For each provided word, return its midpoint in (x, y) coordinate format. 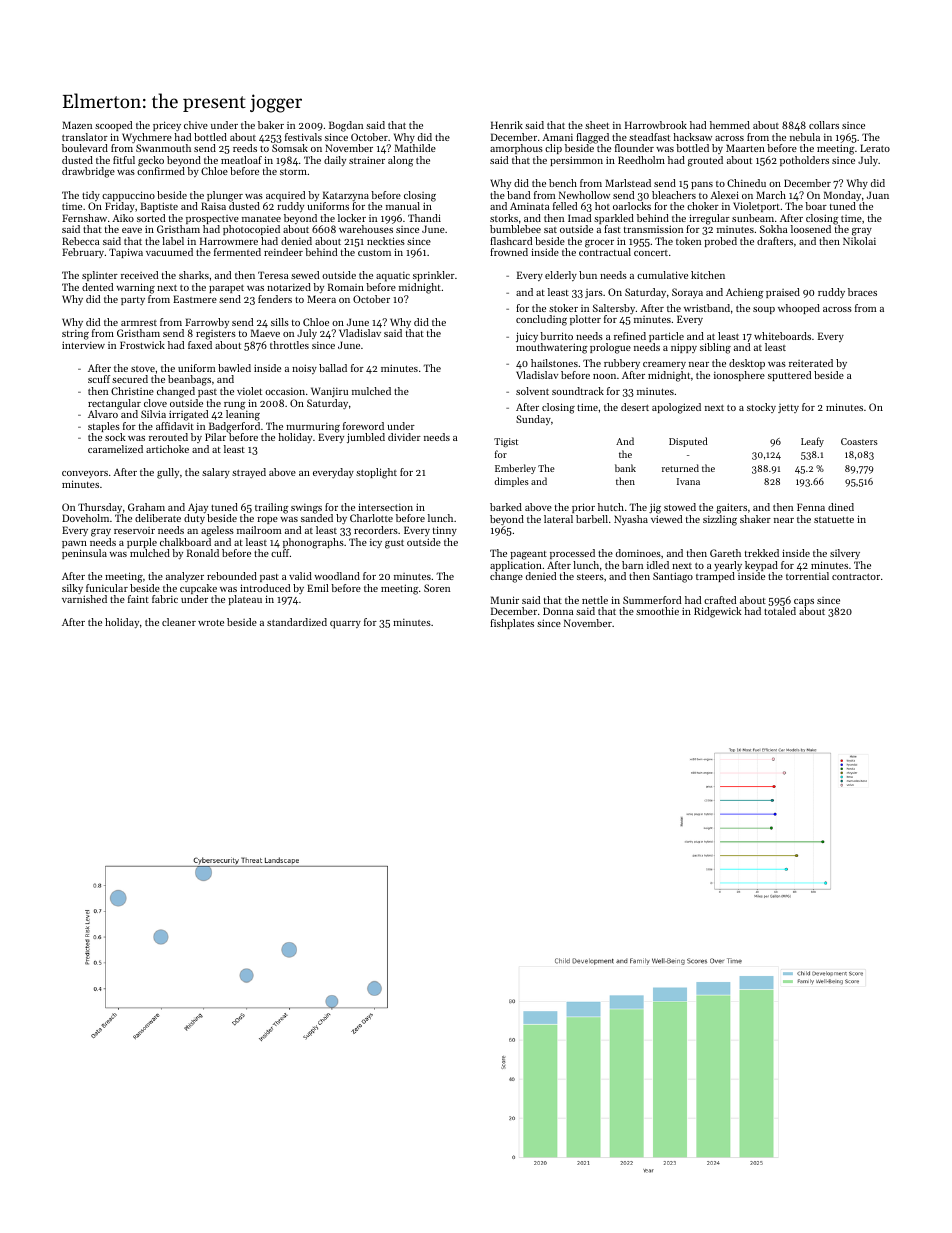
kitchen (708, 275)
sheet (597, 125)
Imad (579, 218)
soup (764, 310)
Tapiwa (126, 253)
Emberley (515, 469)
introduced (265, 588)
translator (85, 137)
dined (841, 507)
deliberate (158, 518)
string (75, 335)
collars (824, 125)
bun (588, 275)
